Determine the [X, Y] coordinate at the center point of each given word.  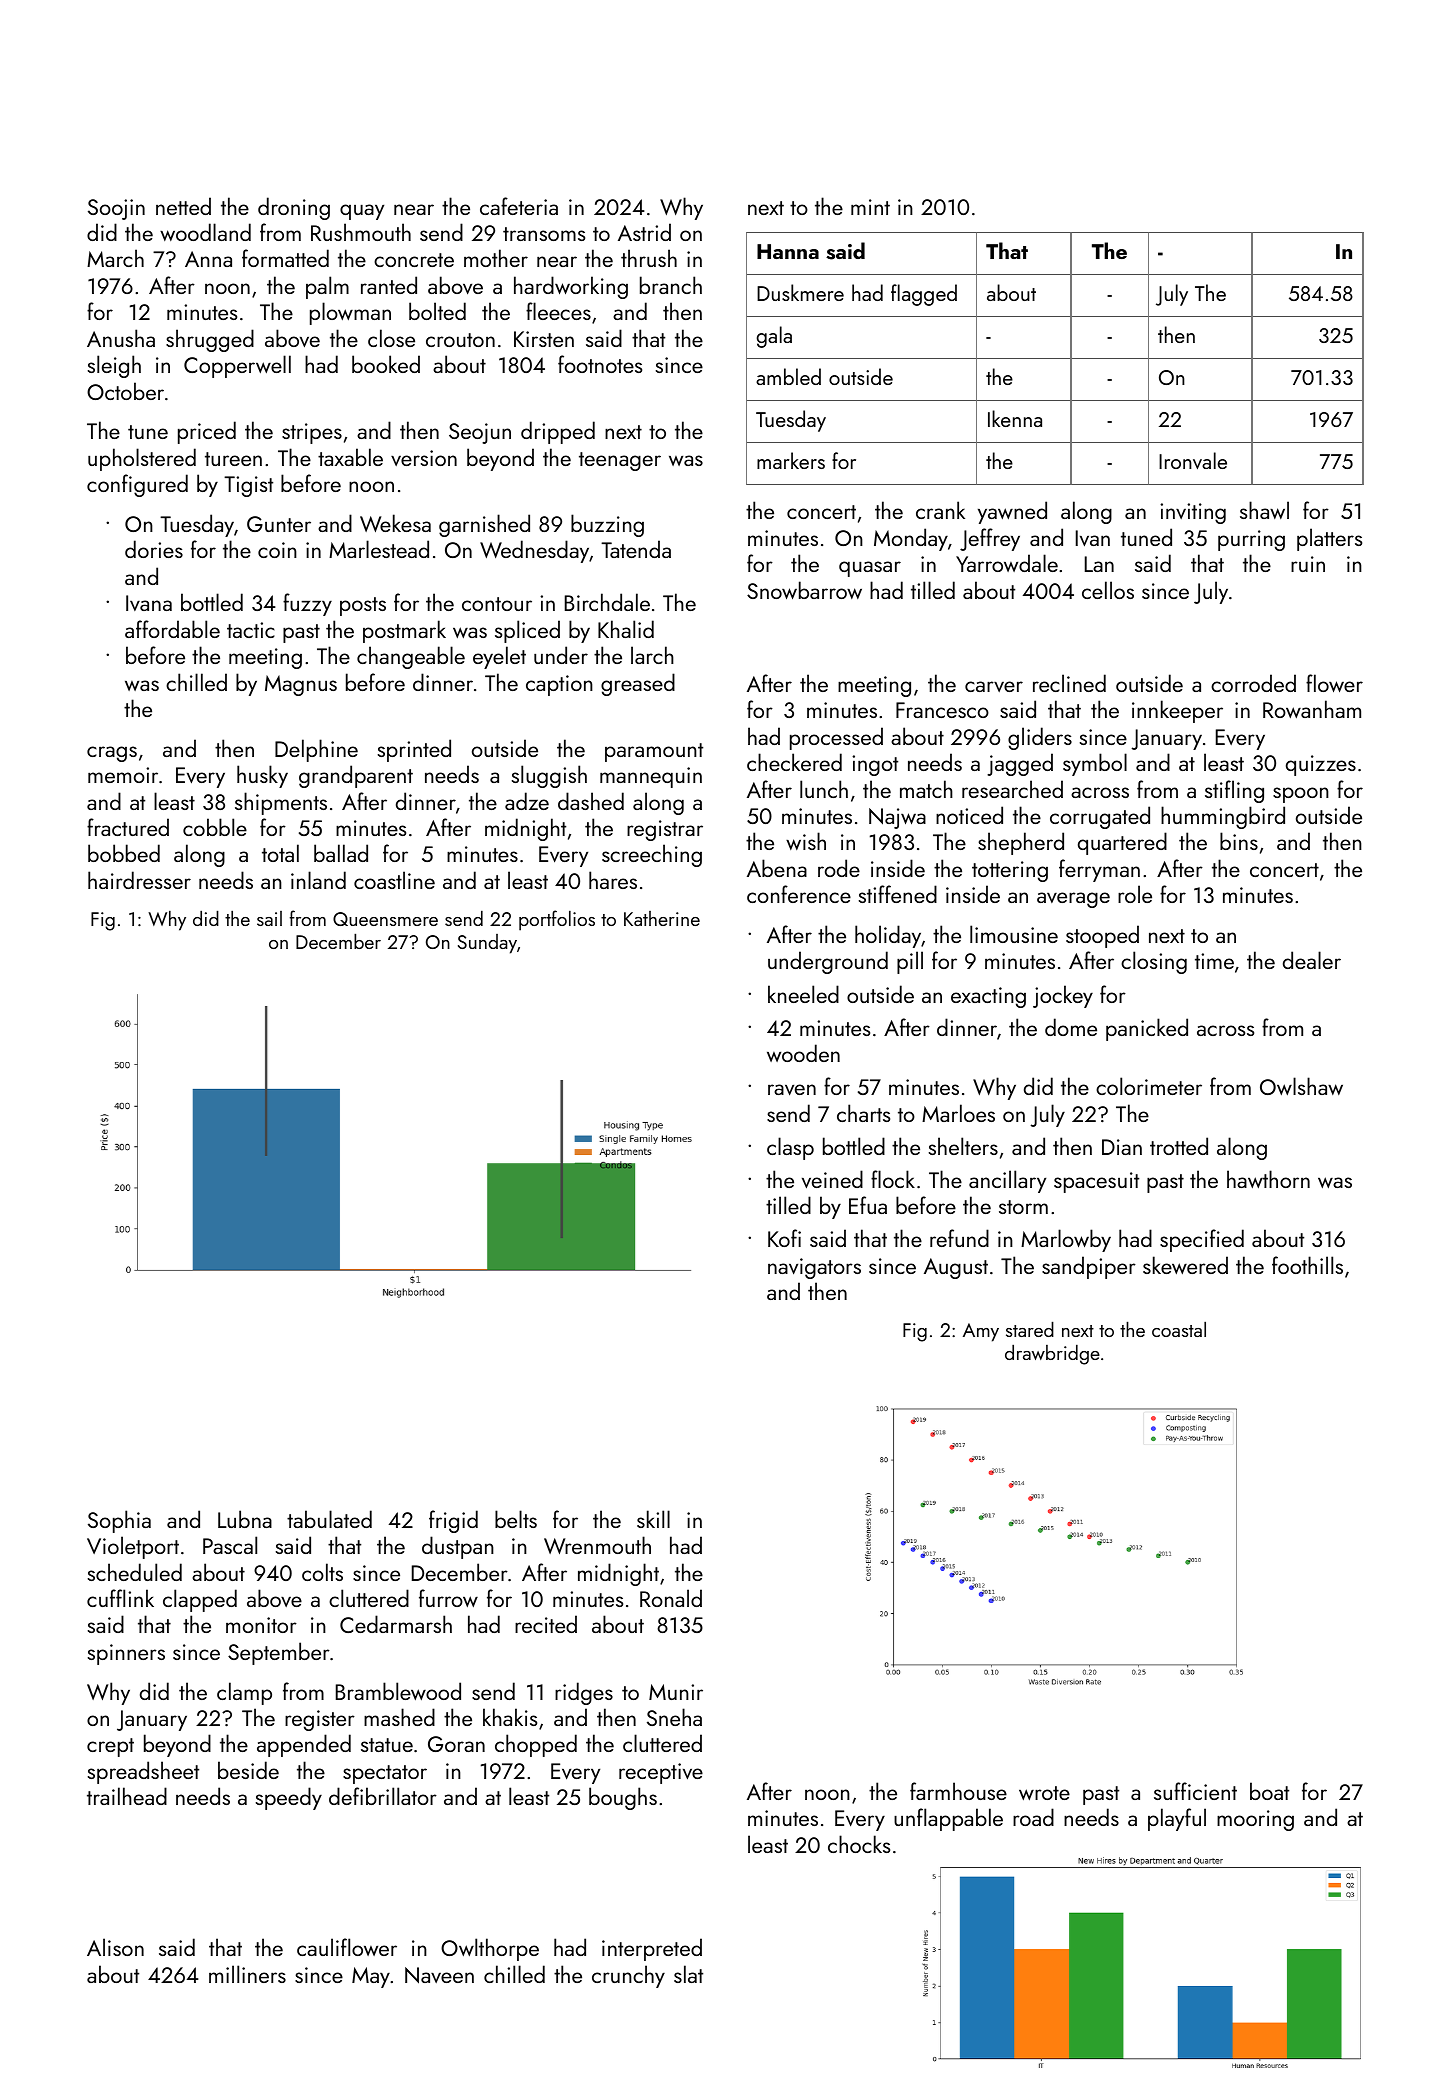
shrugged [210, 340]
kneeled [803, 994]
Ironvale [1193, 460]
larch [652, 655]
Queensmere [385, 919]
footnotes [600, 364]
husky [262, 776]
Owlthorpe [490, 1949]
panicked [1147, 1029]
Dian [1122, 1147]
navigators [814, 1268]
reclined [1069, 683]
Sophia [119, 1521]
